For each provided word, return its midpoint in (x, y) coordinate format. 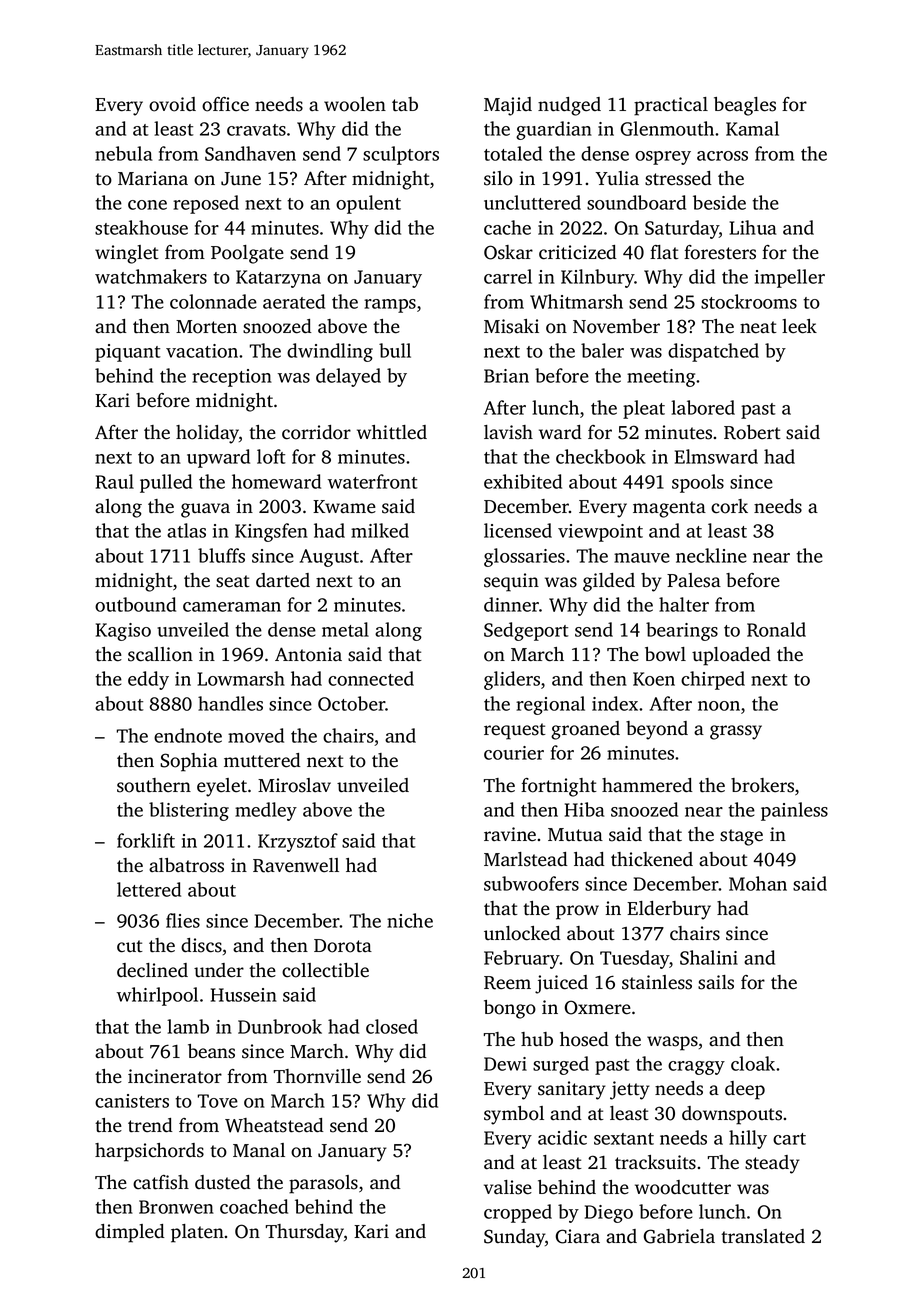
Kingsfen (271, 532)
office (225, 104)
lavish (508, 432)
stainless (657, 982)
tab (405, 104)
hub (537, 1039)
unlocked (522, 933)
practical (671, 106)
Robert (752, 432)
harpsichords (149, 1152)
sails (716, 982)
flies (183, 920)
